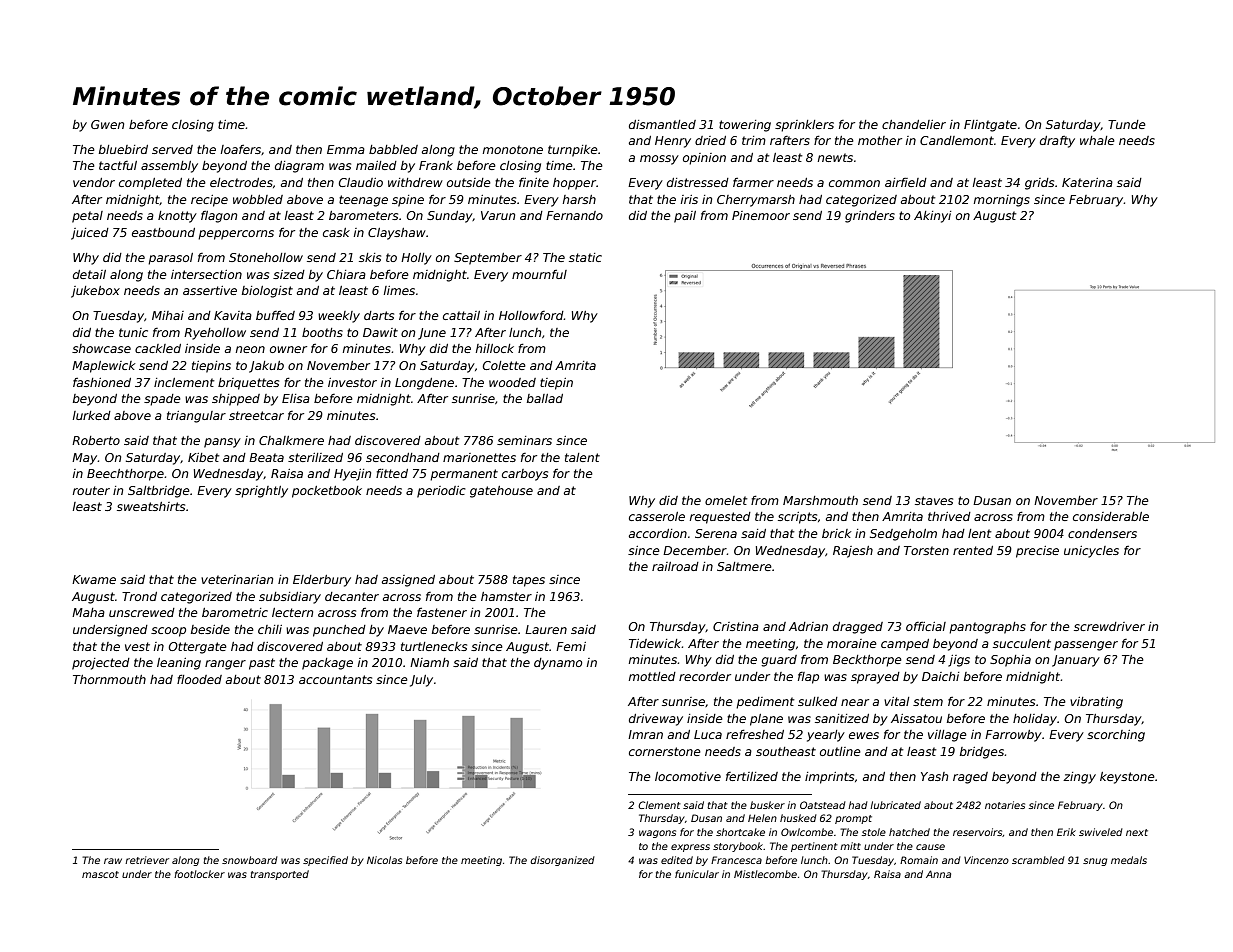 This screenshot has height=952, width=1233. Describe the element at coordinates (1002, 201) in the screenshot. I see `mornings` at that location.
